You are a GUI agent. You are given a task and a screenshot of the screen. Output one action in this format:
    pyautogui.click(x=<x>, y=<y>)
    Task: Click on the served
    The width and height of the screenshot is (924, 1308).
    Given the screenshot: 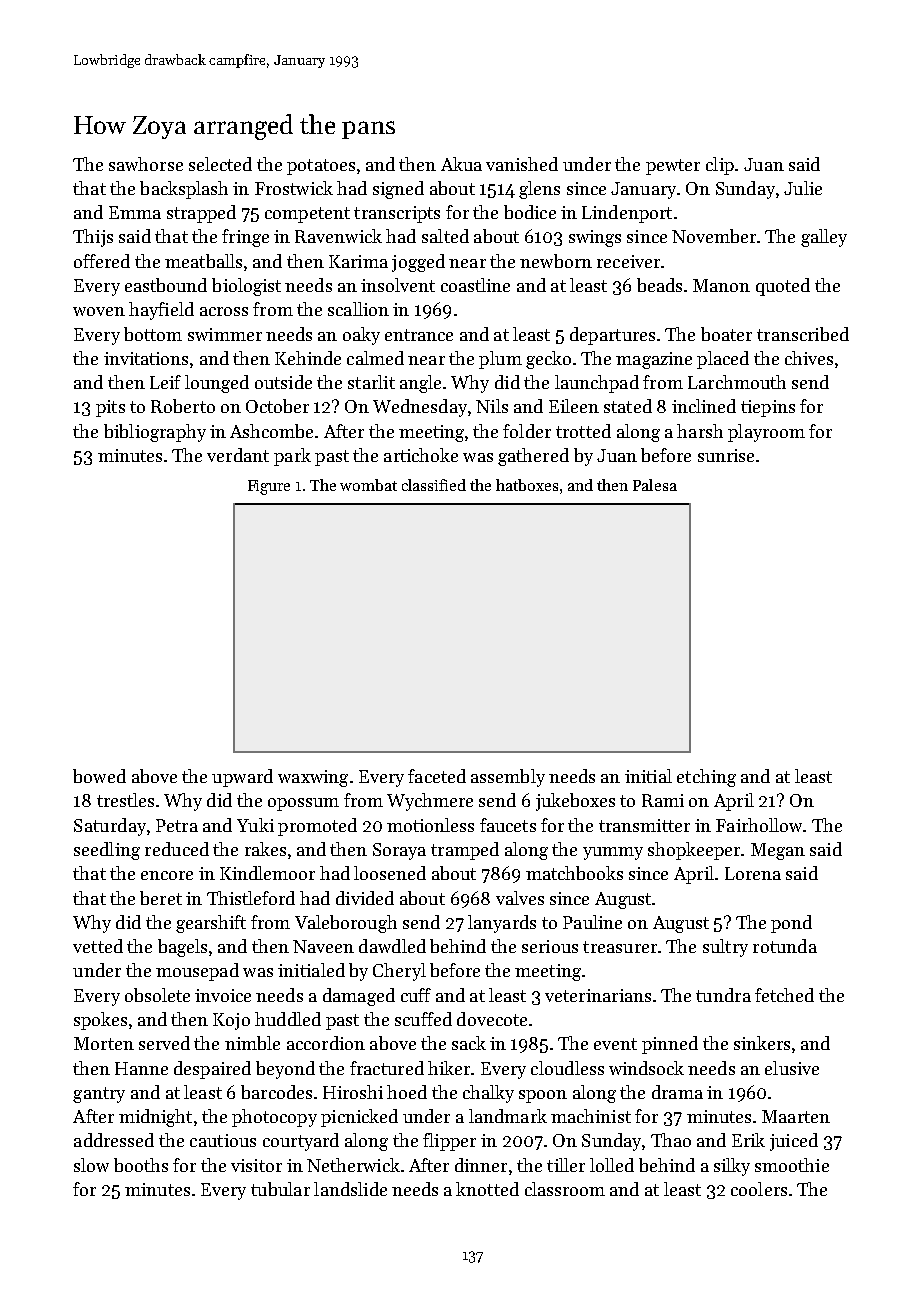 What is the action you would take?
    pyautogui.click(x=164, y=1043)
